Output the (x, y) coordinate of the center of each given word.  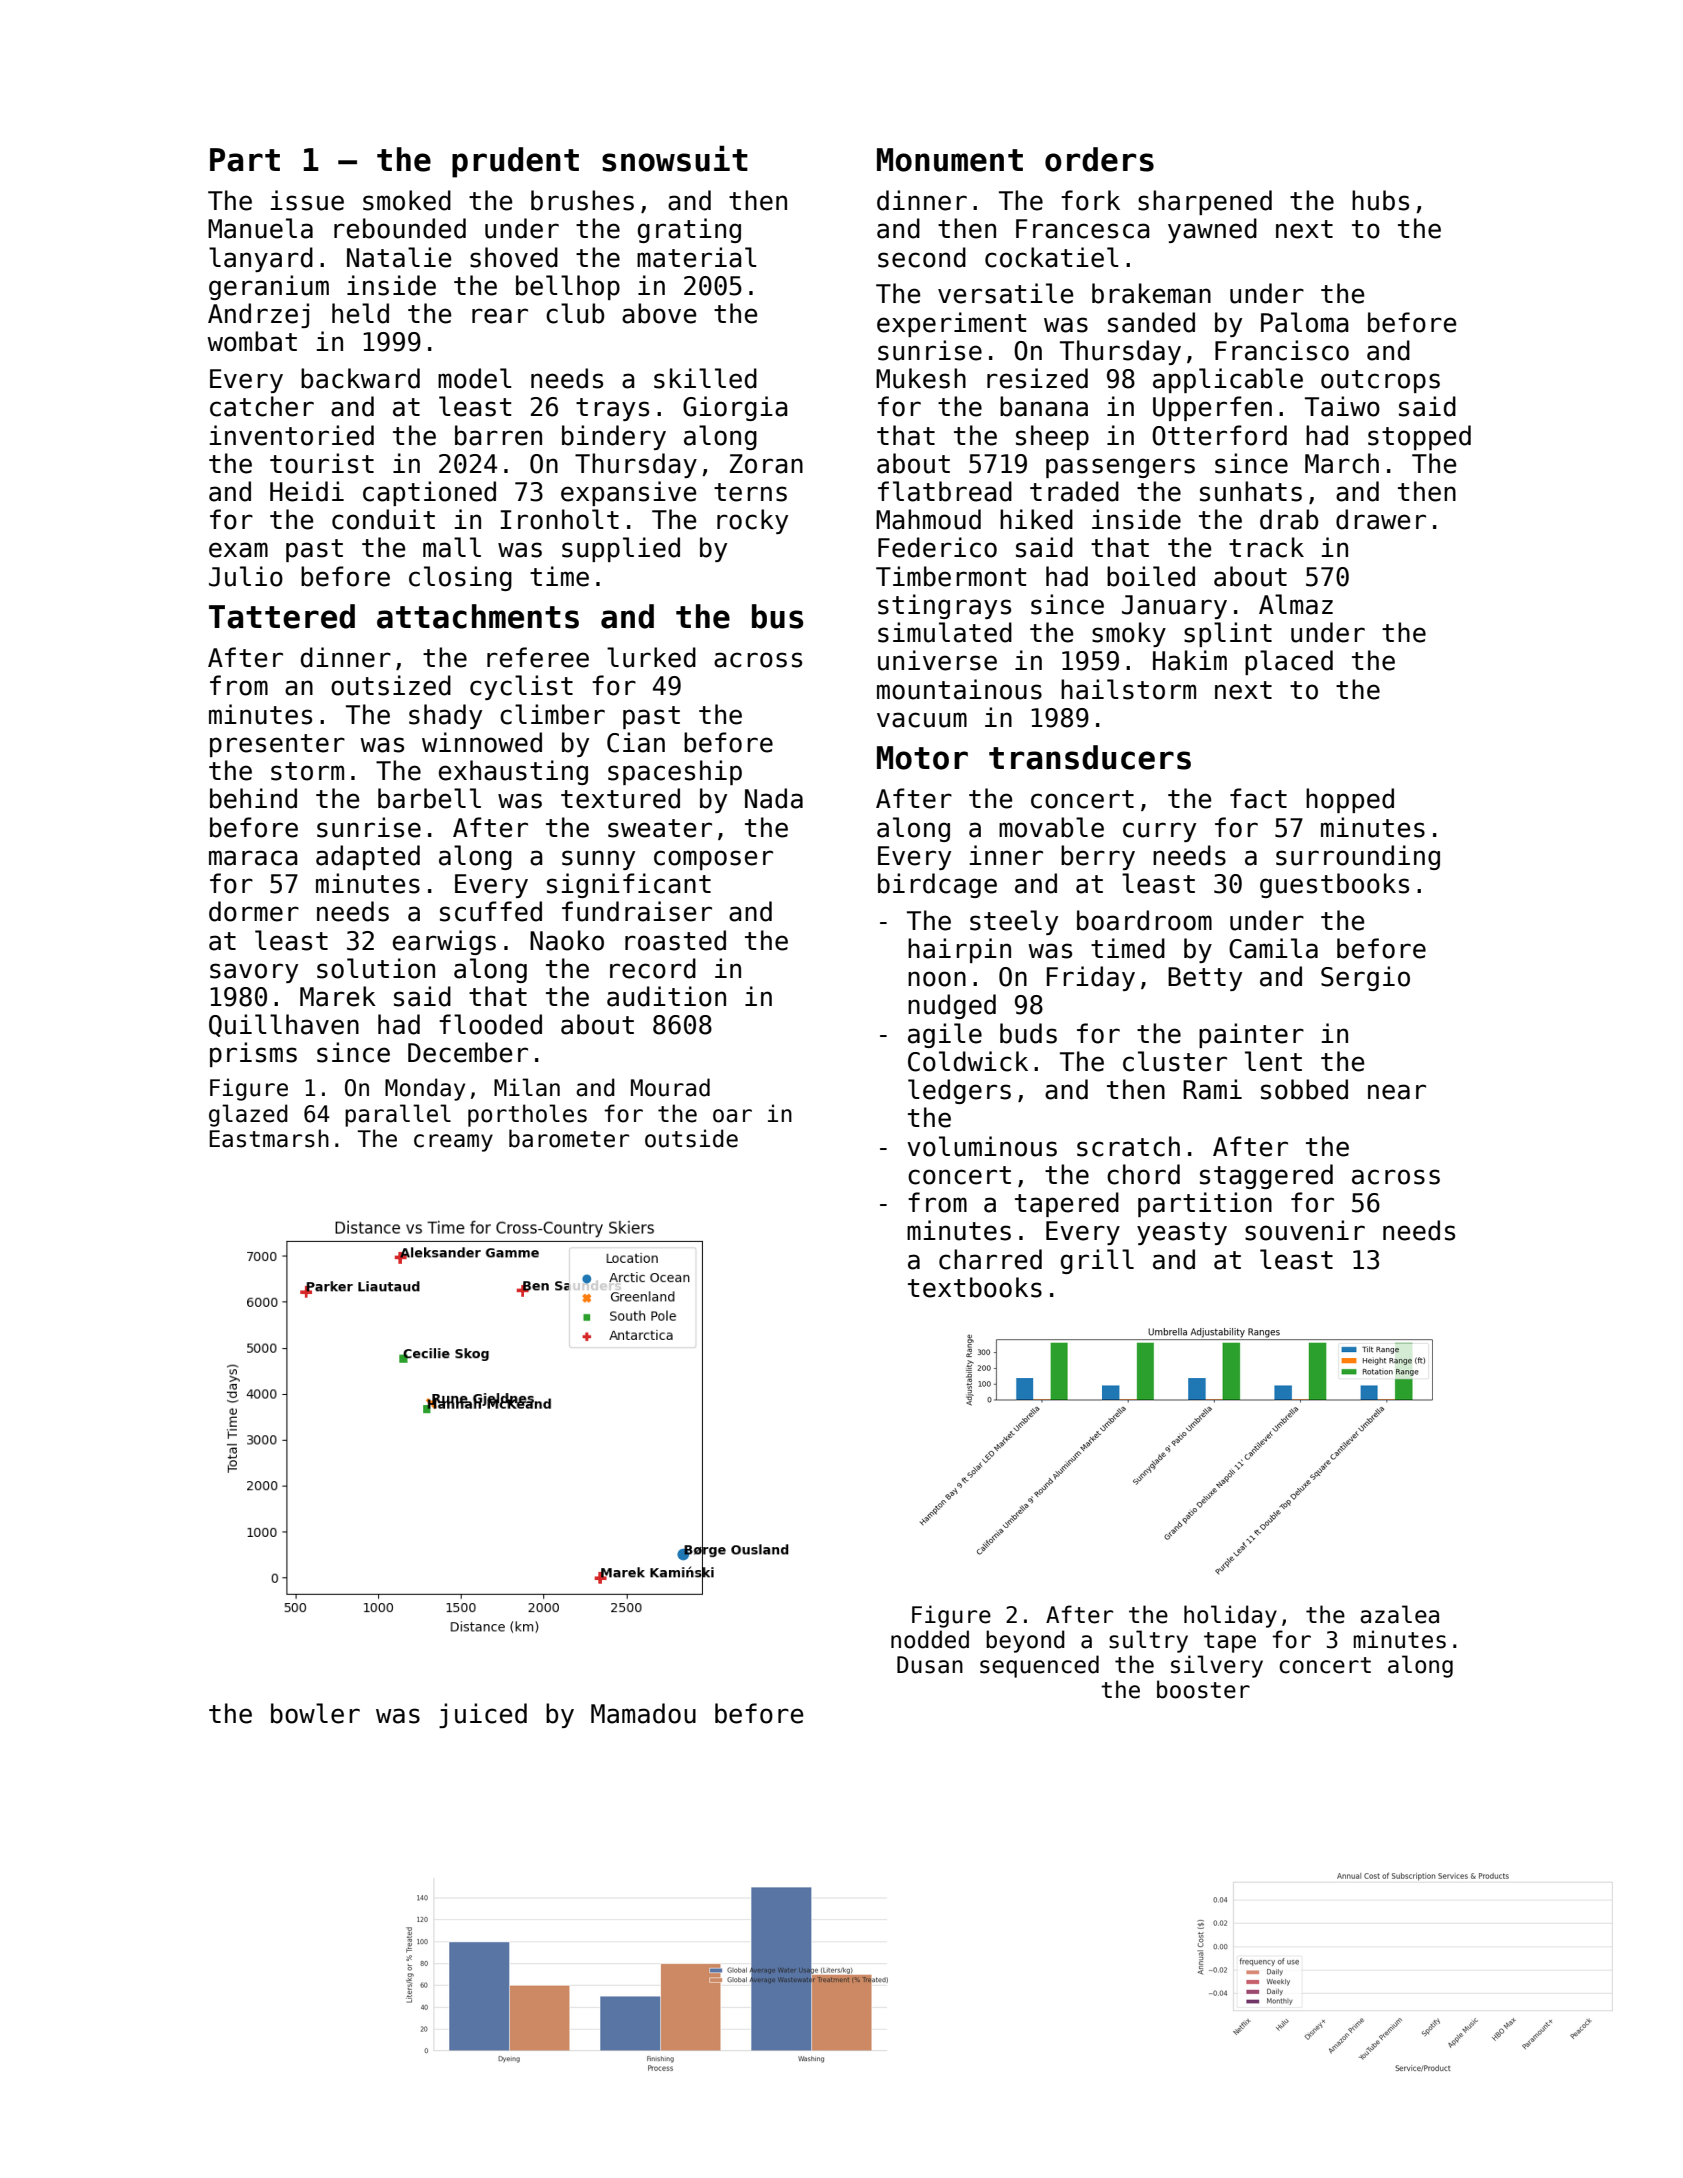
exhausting (513, 772)
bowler (315, 1713)
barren (498, 435)
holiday (1230, 1616)
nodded (930, 1639)
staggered (1266, 1176)
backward (360, 378)
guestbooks (1334, 885)
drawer (1381, 519)
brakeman (1151, 293)
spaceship (675, 772)
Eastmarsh (269, 1138)
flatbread (945, 491)
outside (691, 1138)
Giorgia (735, 408)
